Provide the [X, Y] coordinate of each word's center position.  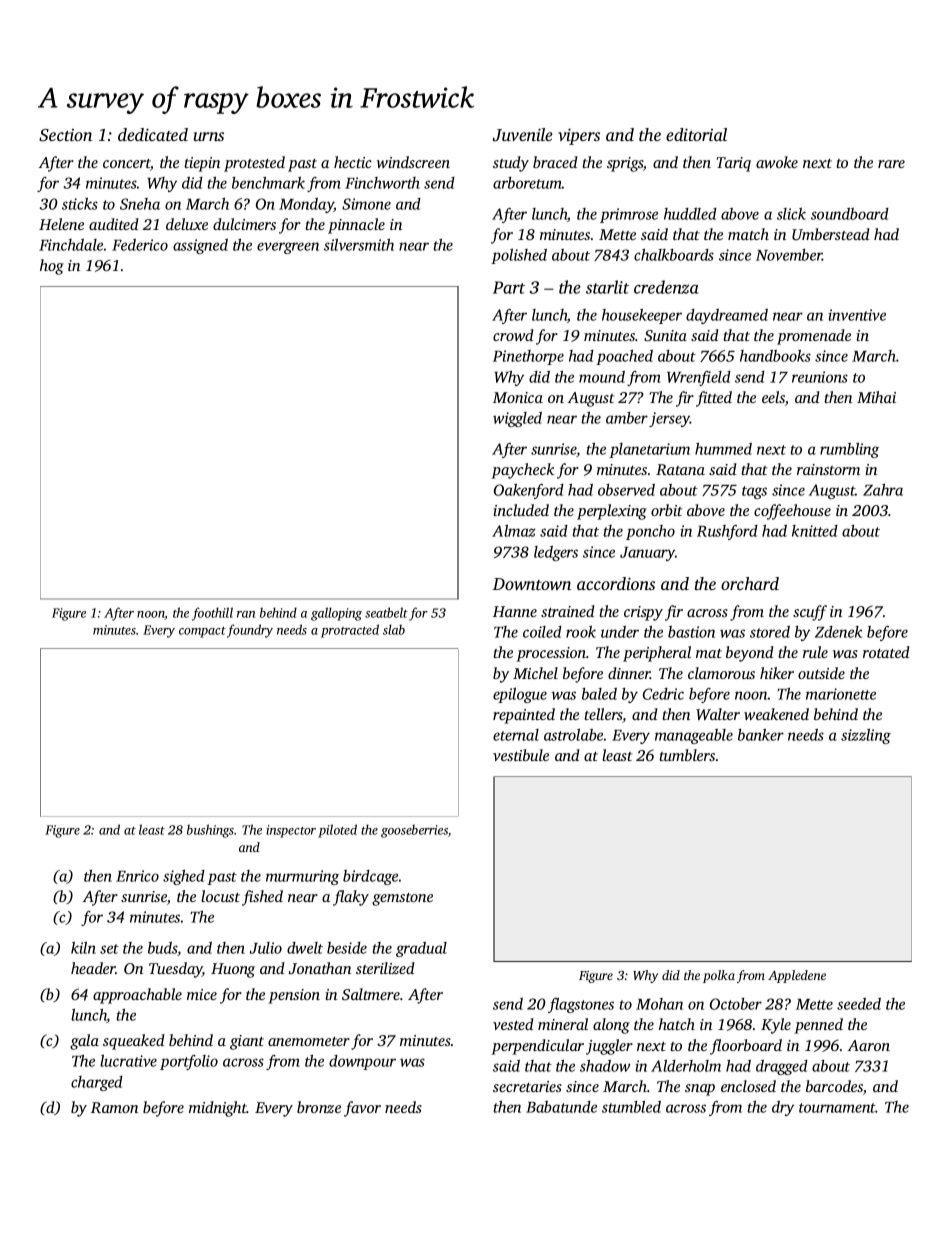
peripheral [657, 654]
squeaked [134, 1042]
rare [891, 164]
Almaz [514, 531]
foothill [212, 614]
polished [519, 256]
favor [362, 1109]
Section [65, 135]
